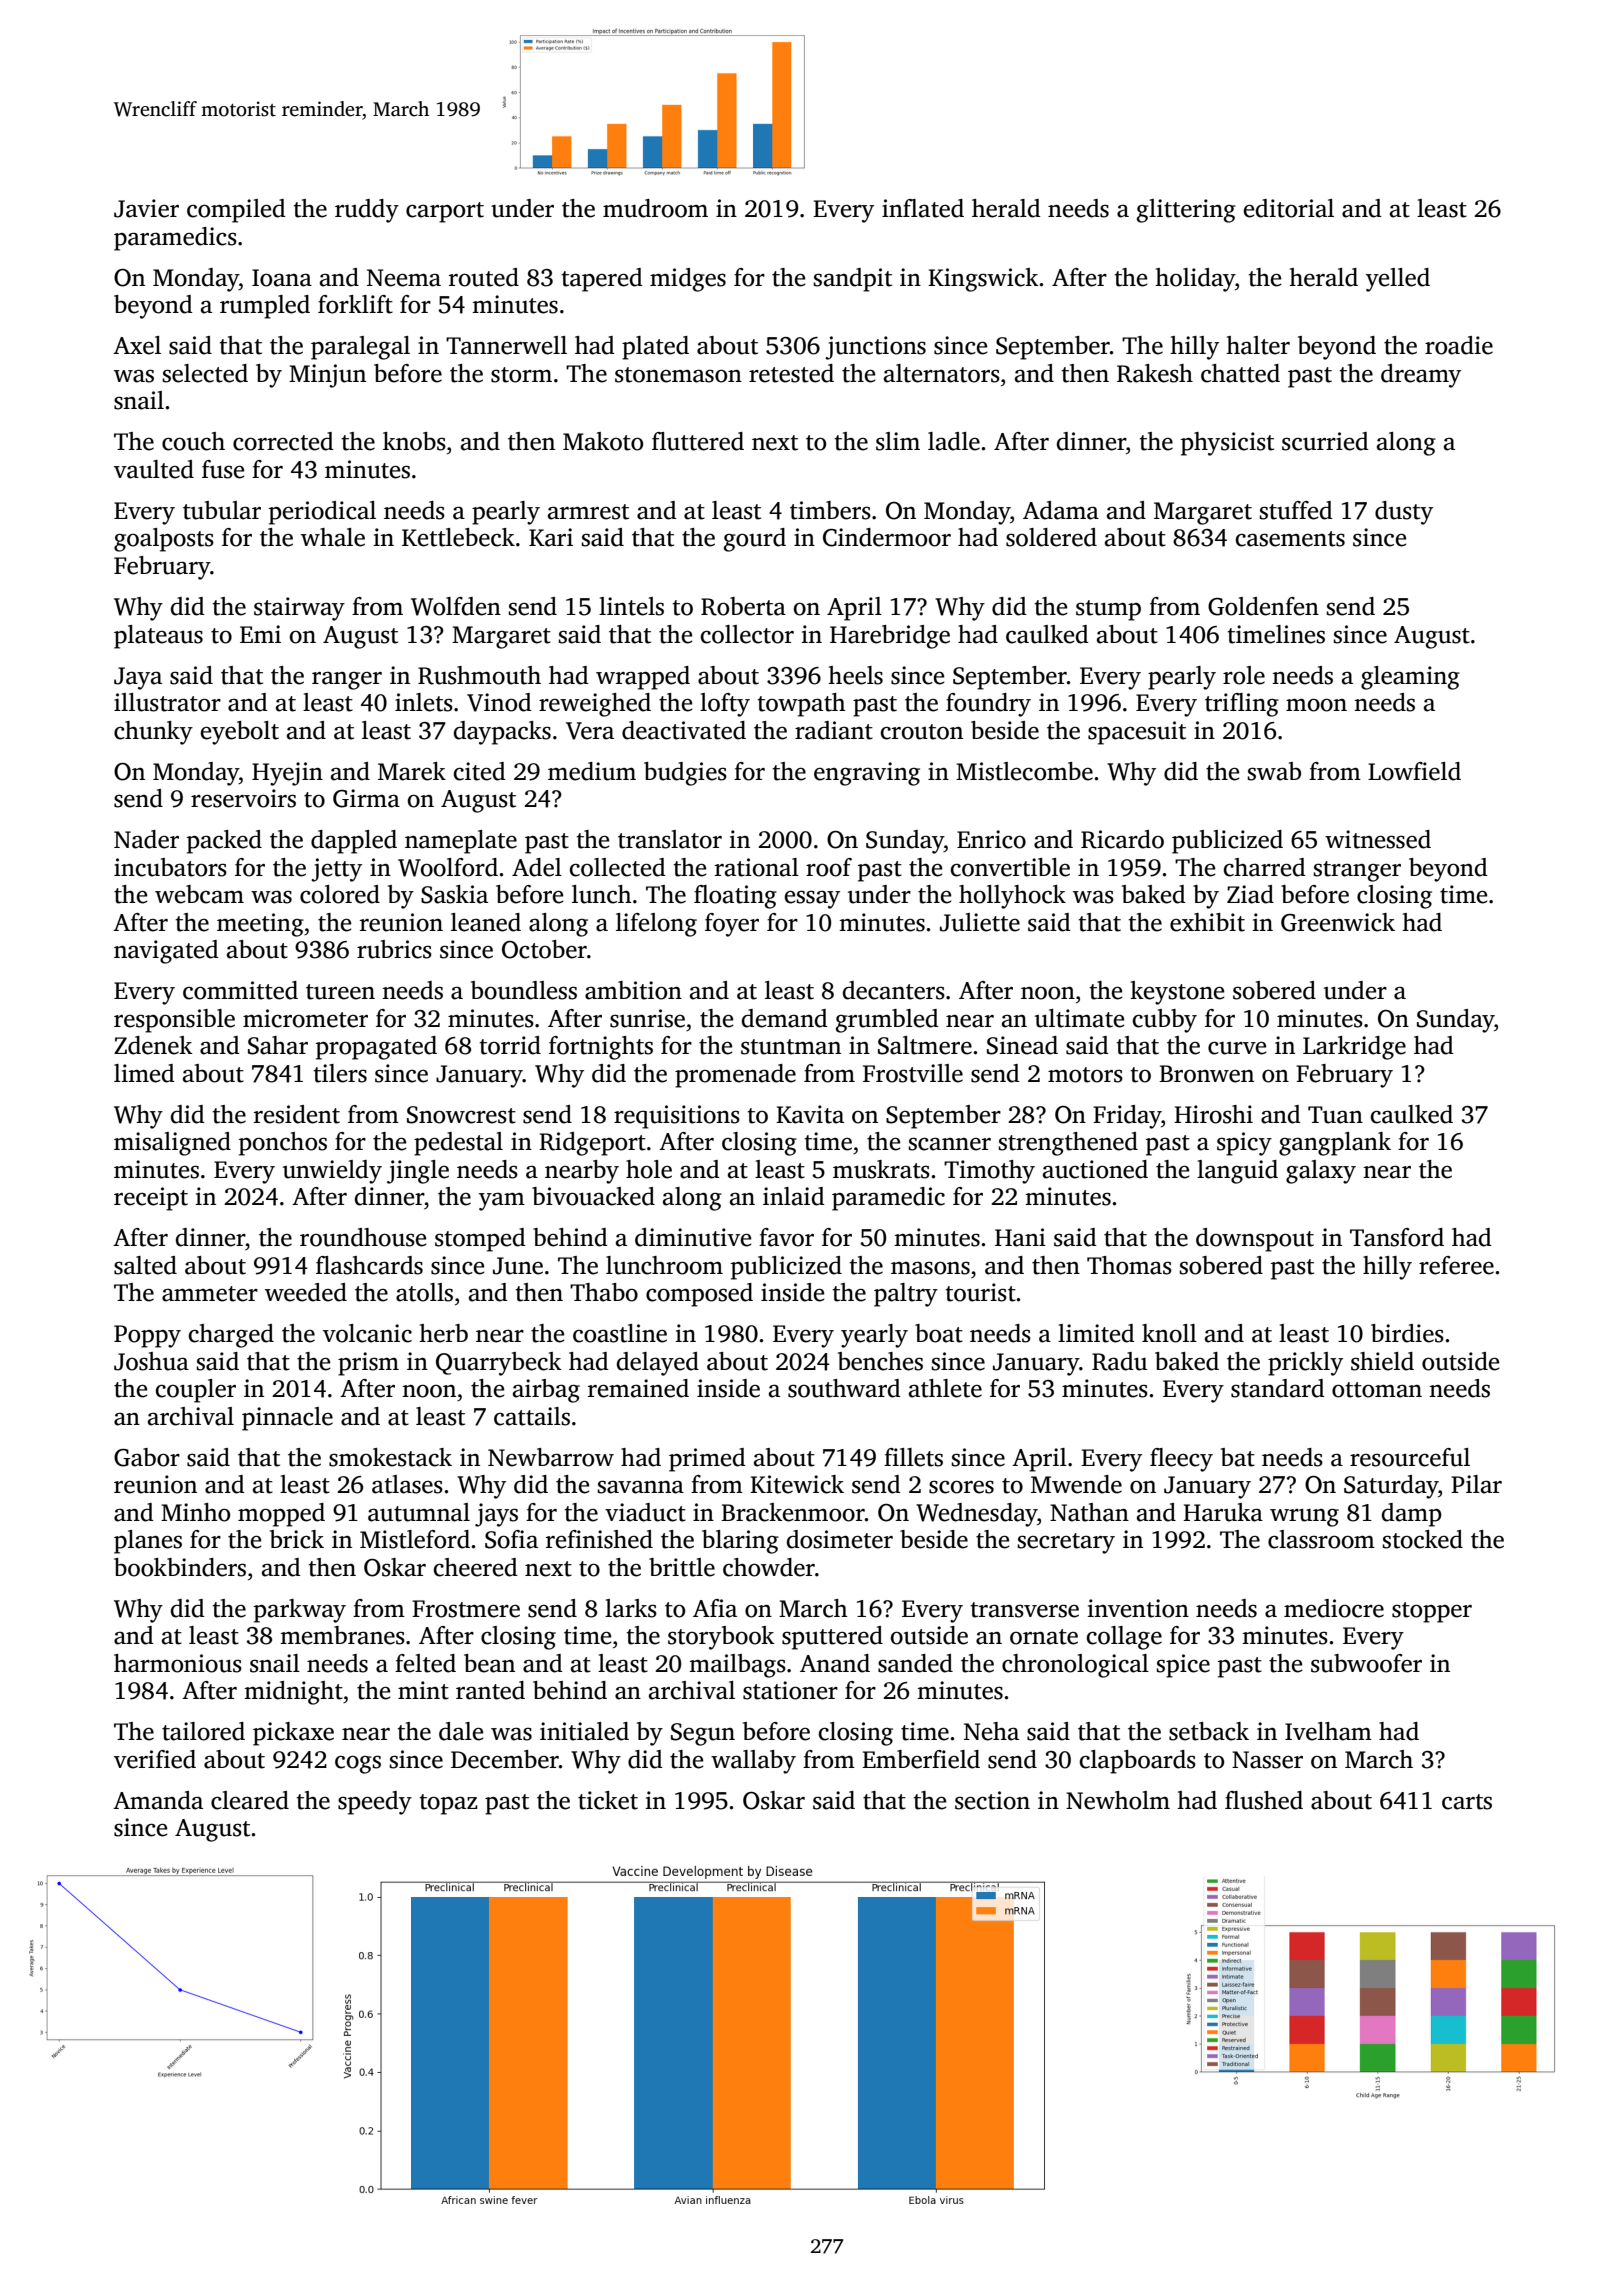  I want to click on keystone, so click(1177, 993).
